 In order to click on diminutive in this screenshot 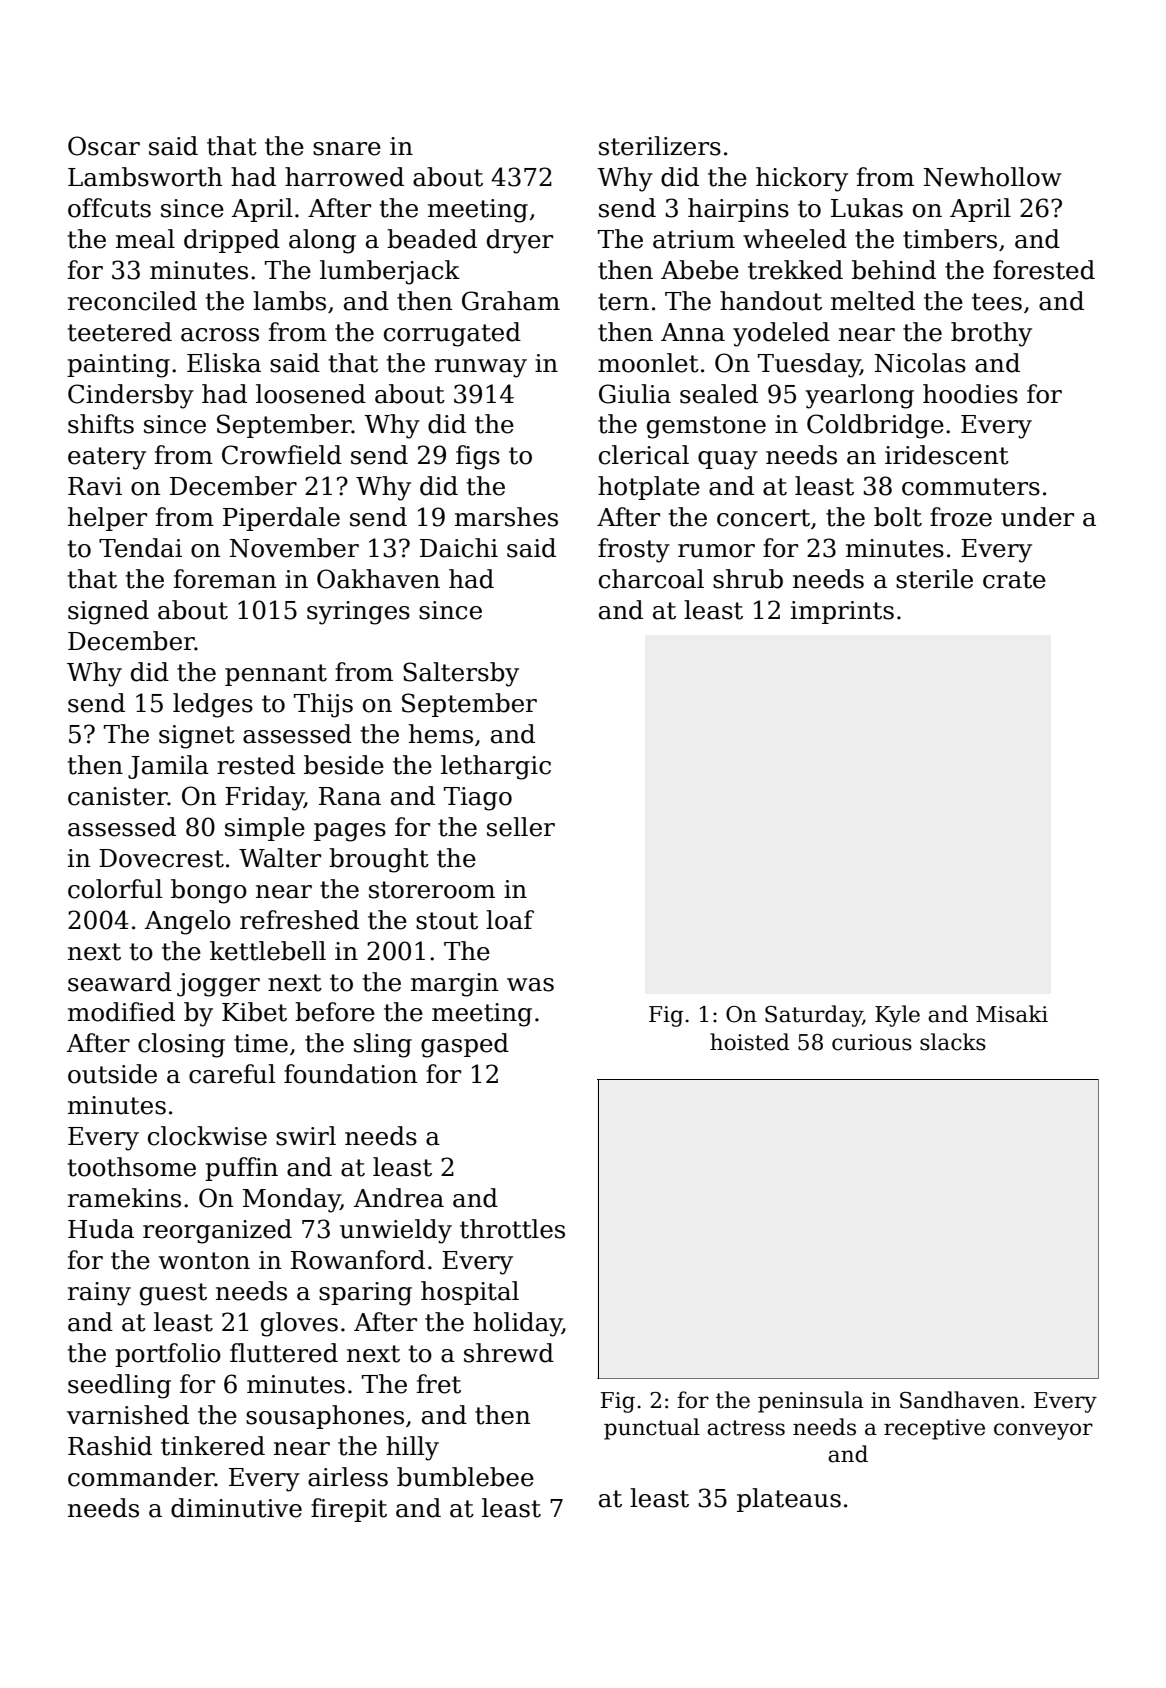, I will do `click(236, 1508)`.
